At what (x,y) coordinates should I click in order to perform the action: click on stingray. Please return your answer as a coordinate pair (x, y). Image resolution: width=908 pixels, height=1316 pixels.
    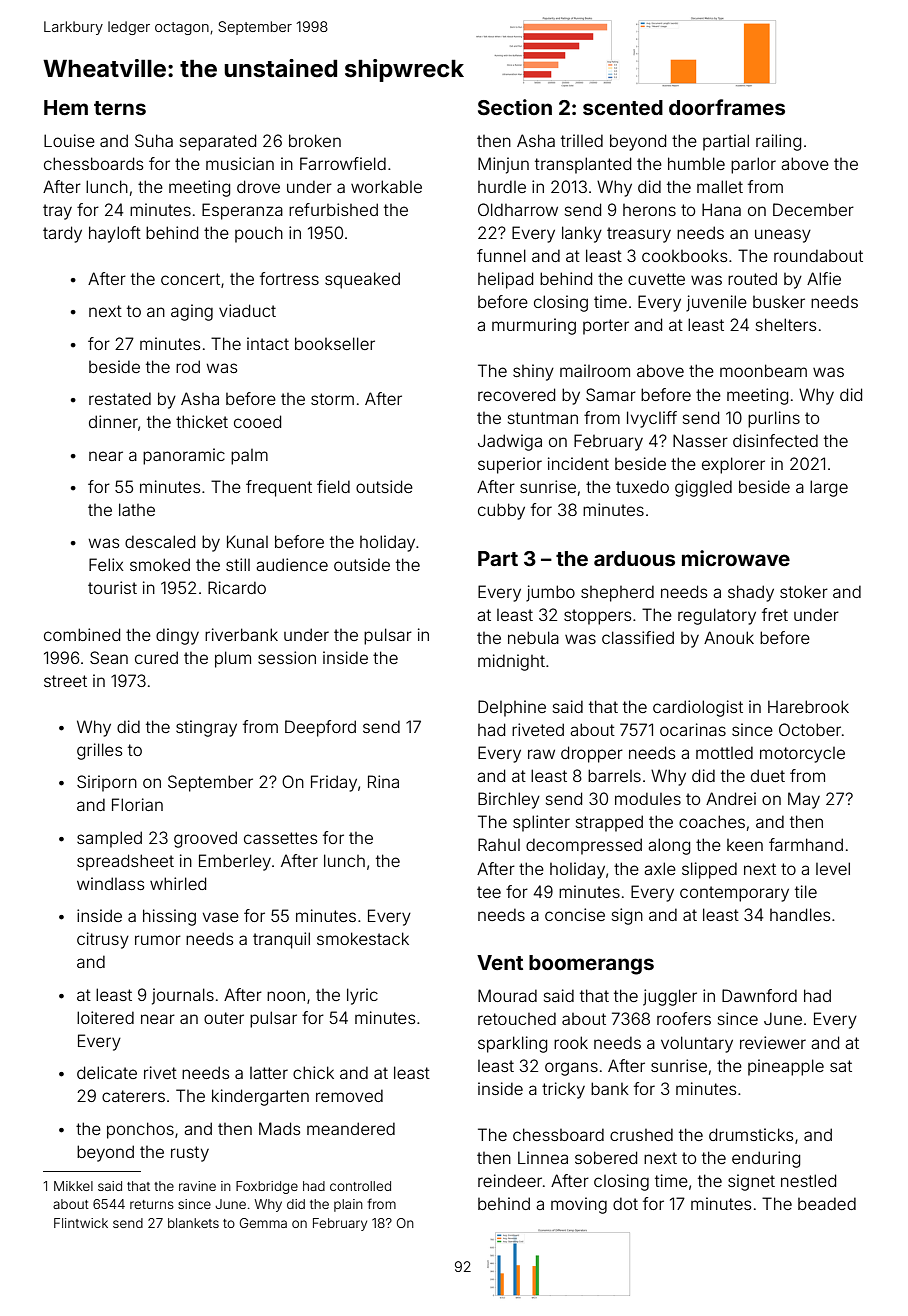
    Looking at the image, I should click on (206, 728).
